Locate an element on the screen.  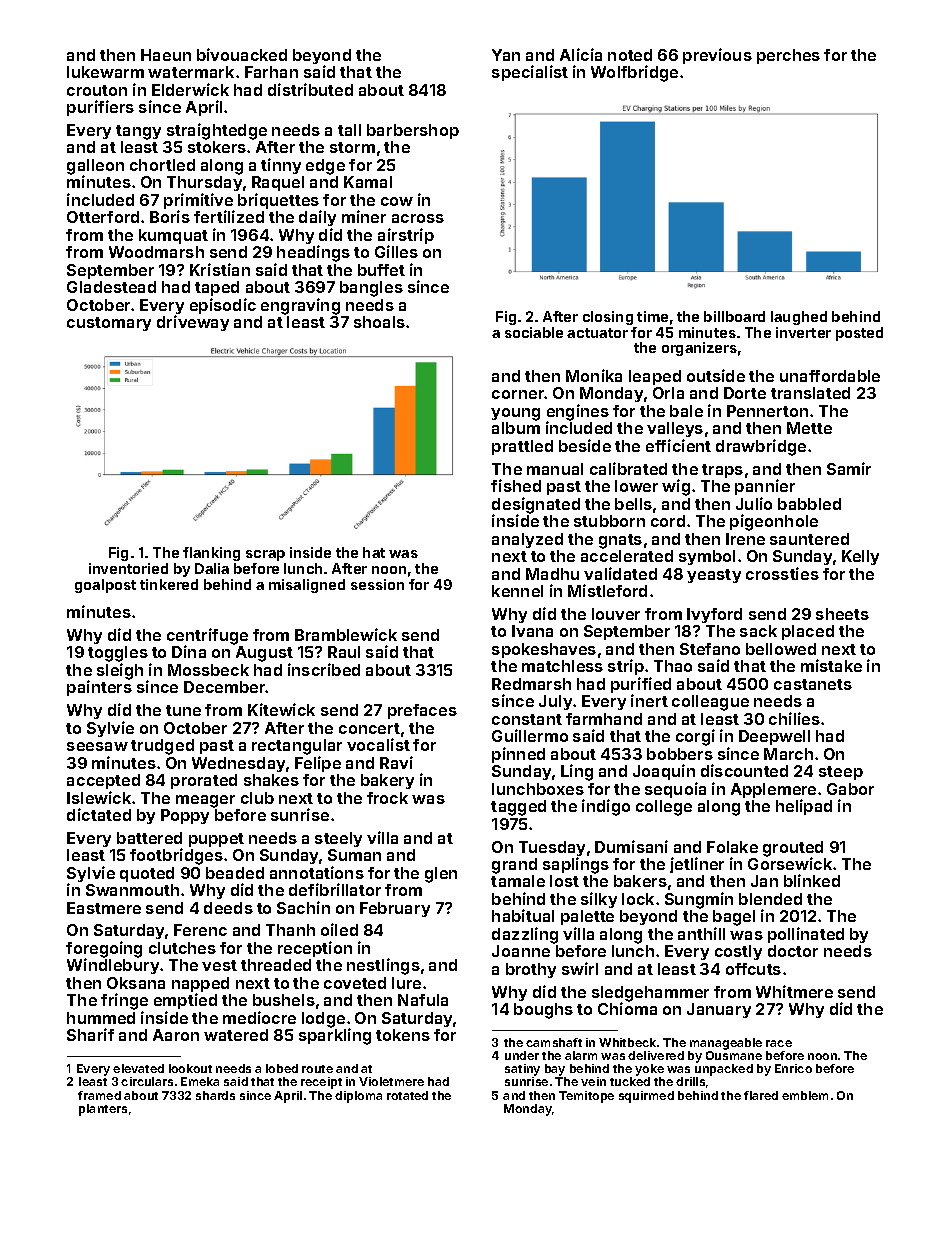
designated is located at coordinates (536, 505).
